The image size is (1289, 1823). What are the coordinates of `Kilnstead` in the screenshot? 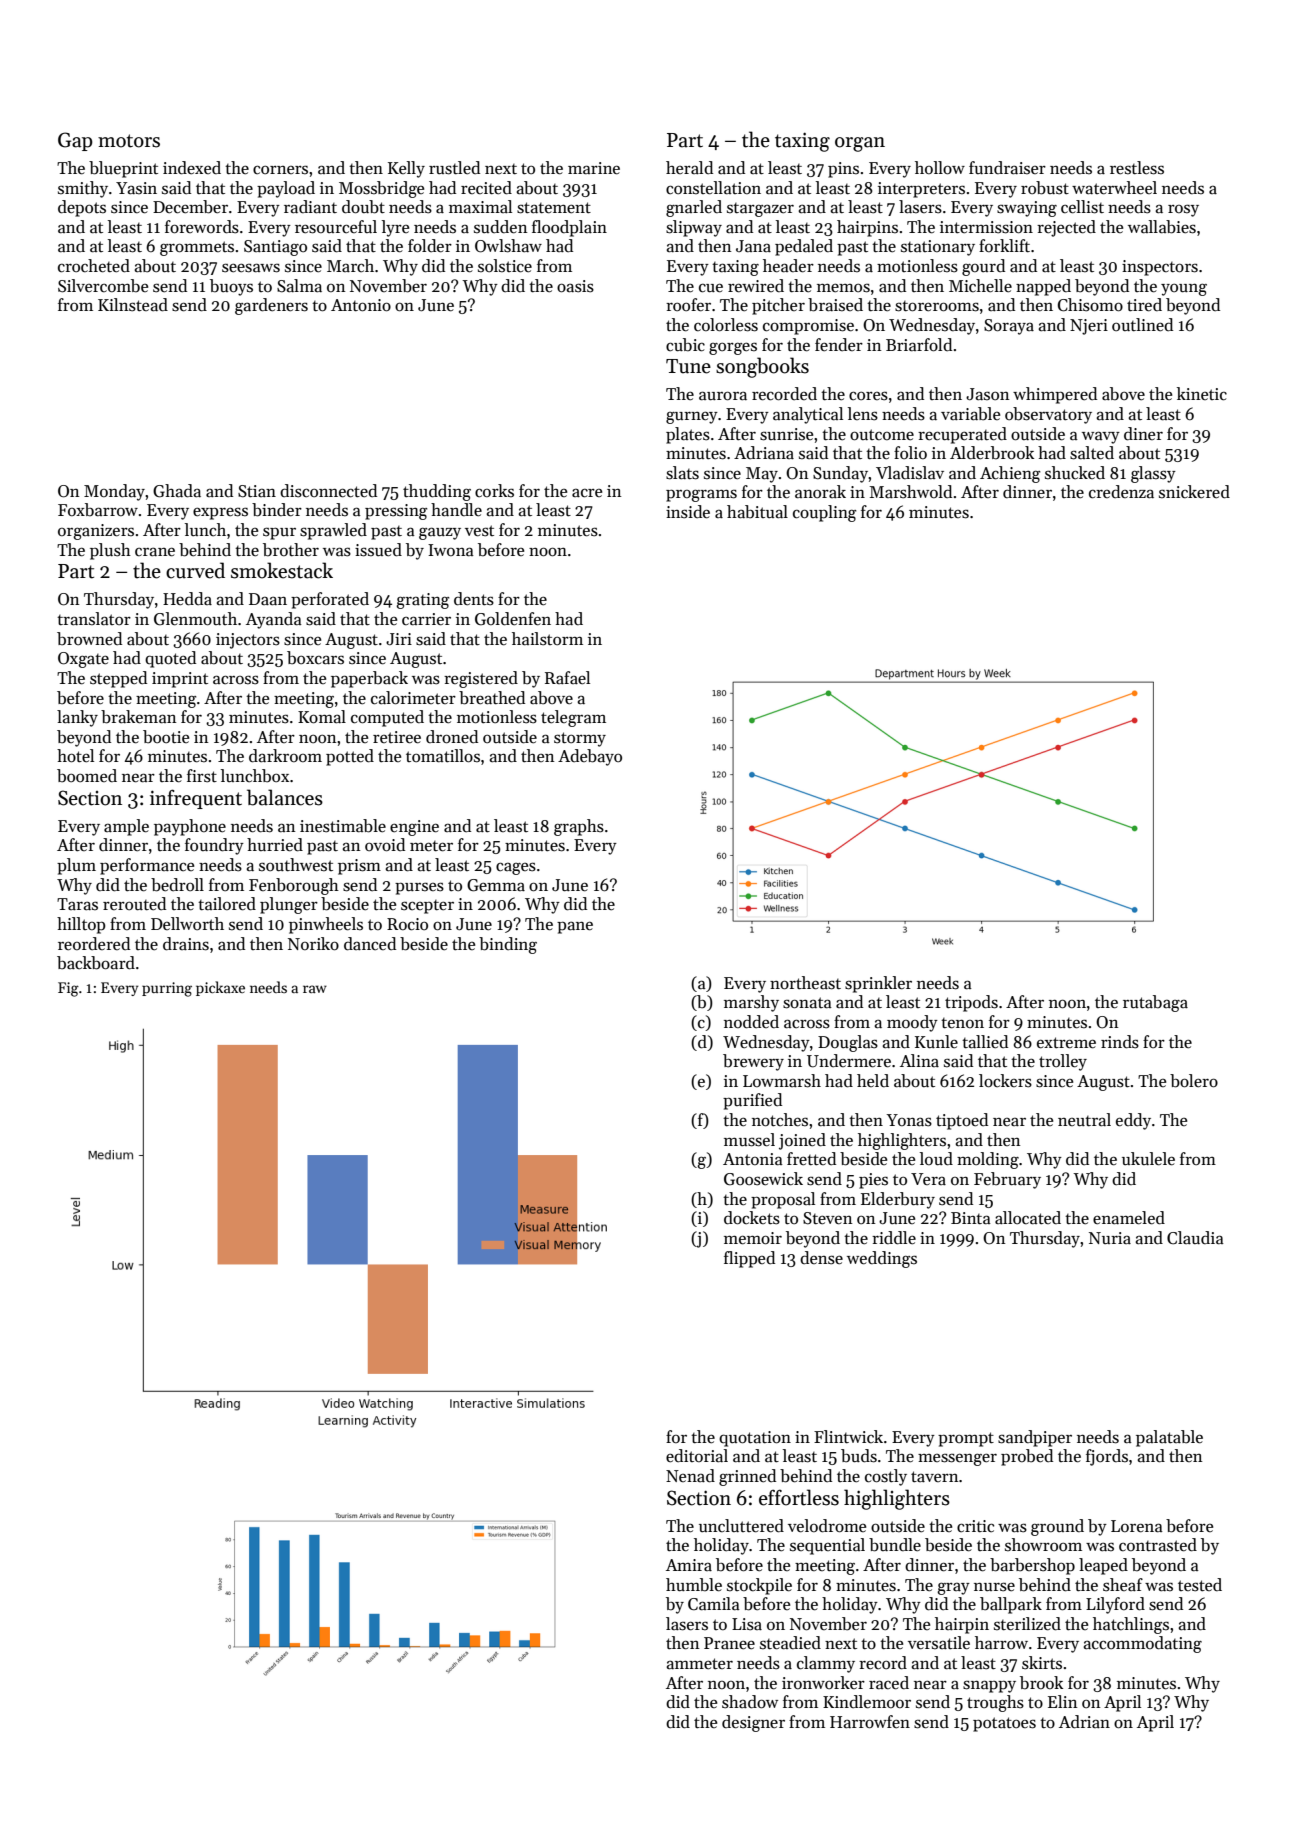 It's located at (133, 305).
